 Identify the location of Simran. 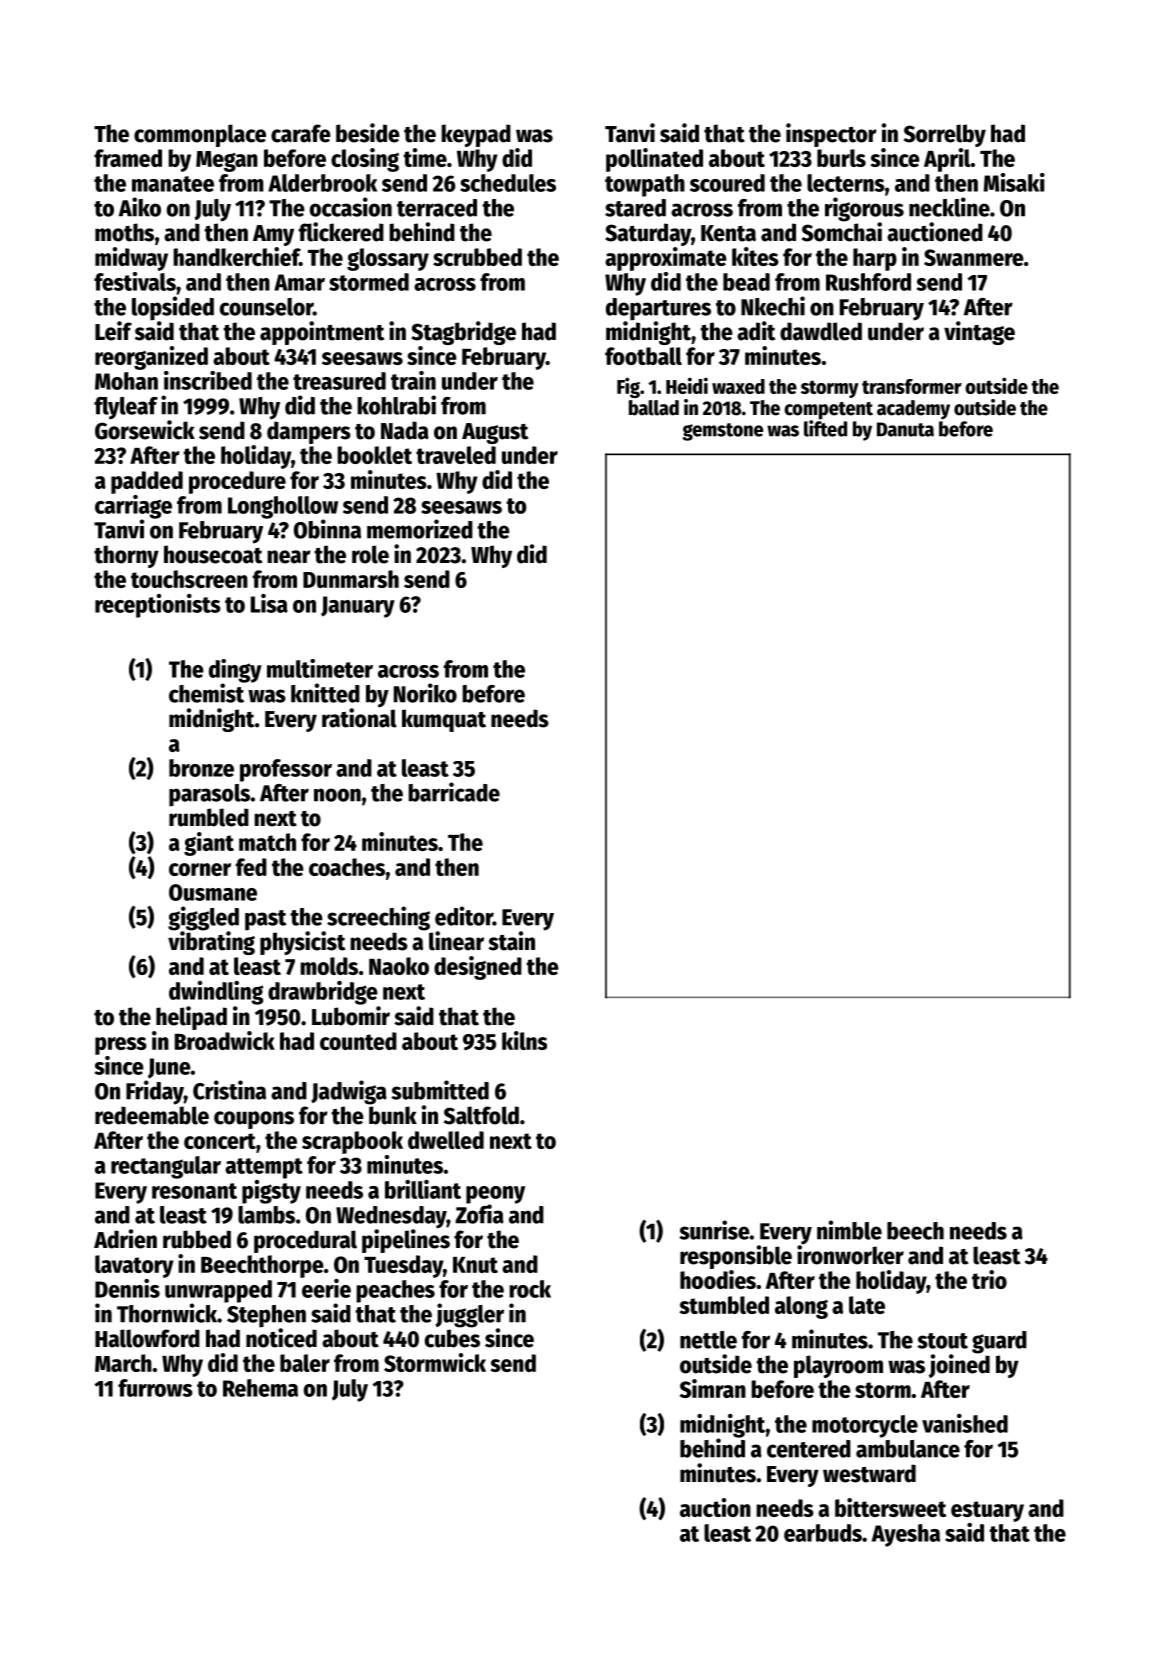
(713, 1388).
